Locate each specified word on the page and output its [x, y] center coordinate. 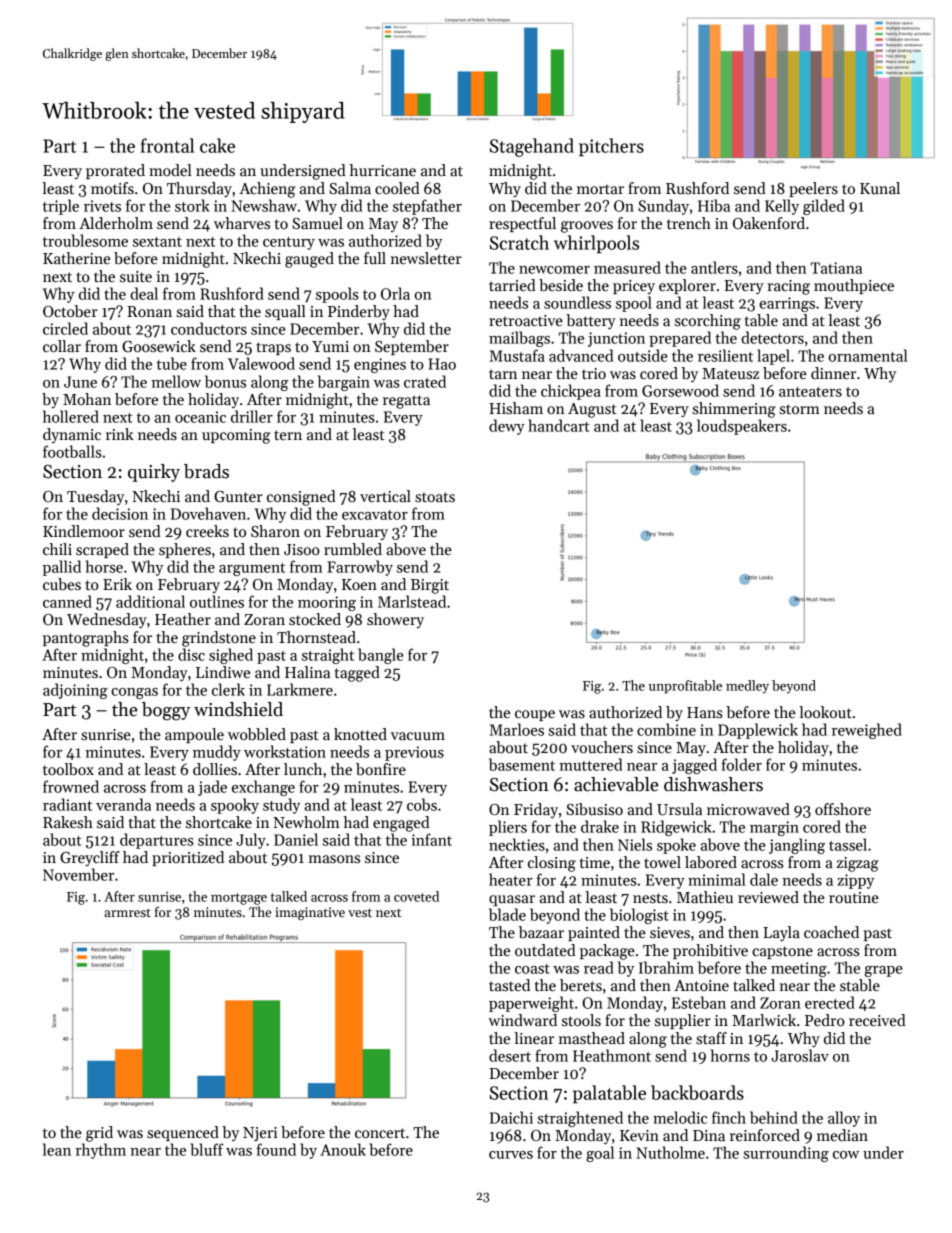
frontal [167, 145]
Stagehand [532, 147]
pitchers [611, 147]
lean [57, 1149]
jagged [694, 766]
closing [552, 864]
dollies [215, 769]
